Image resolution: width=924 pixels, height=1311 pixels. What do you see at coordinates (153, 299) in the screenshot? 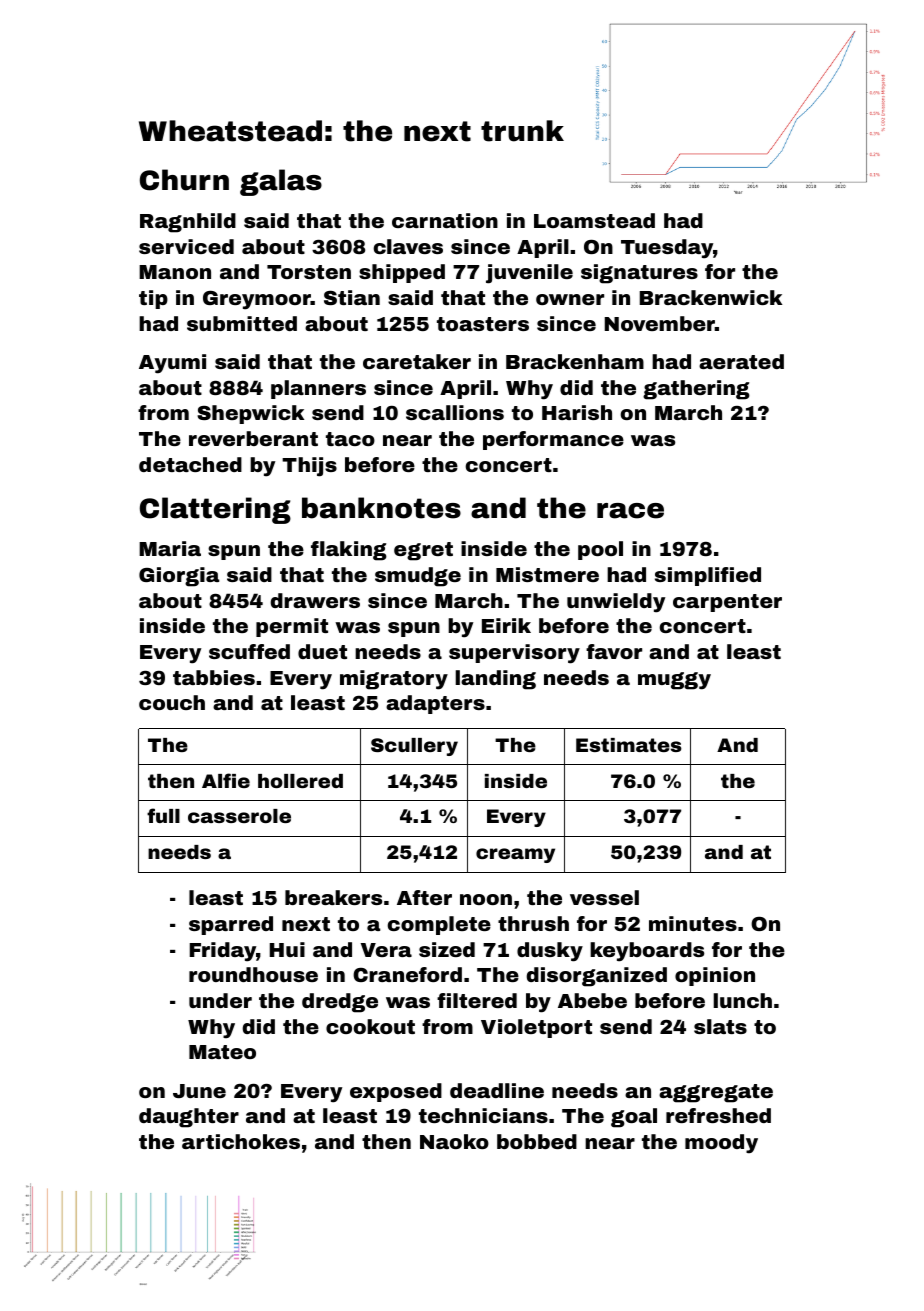
I see `tip` at bounding box center [153, 299].
